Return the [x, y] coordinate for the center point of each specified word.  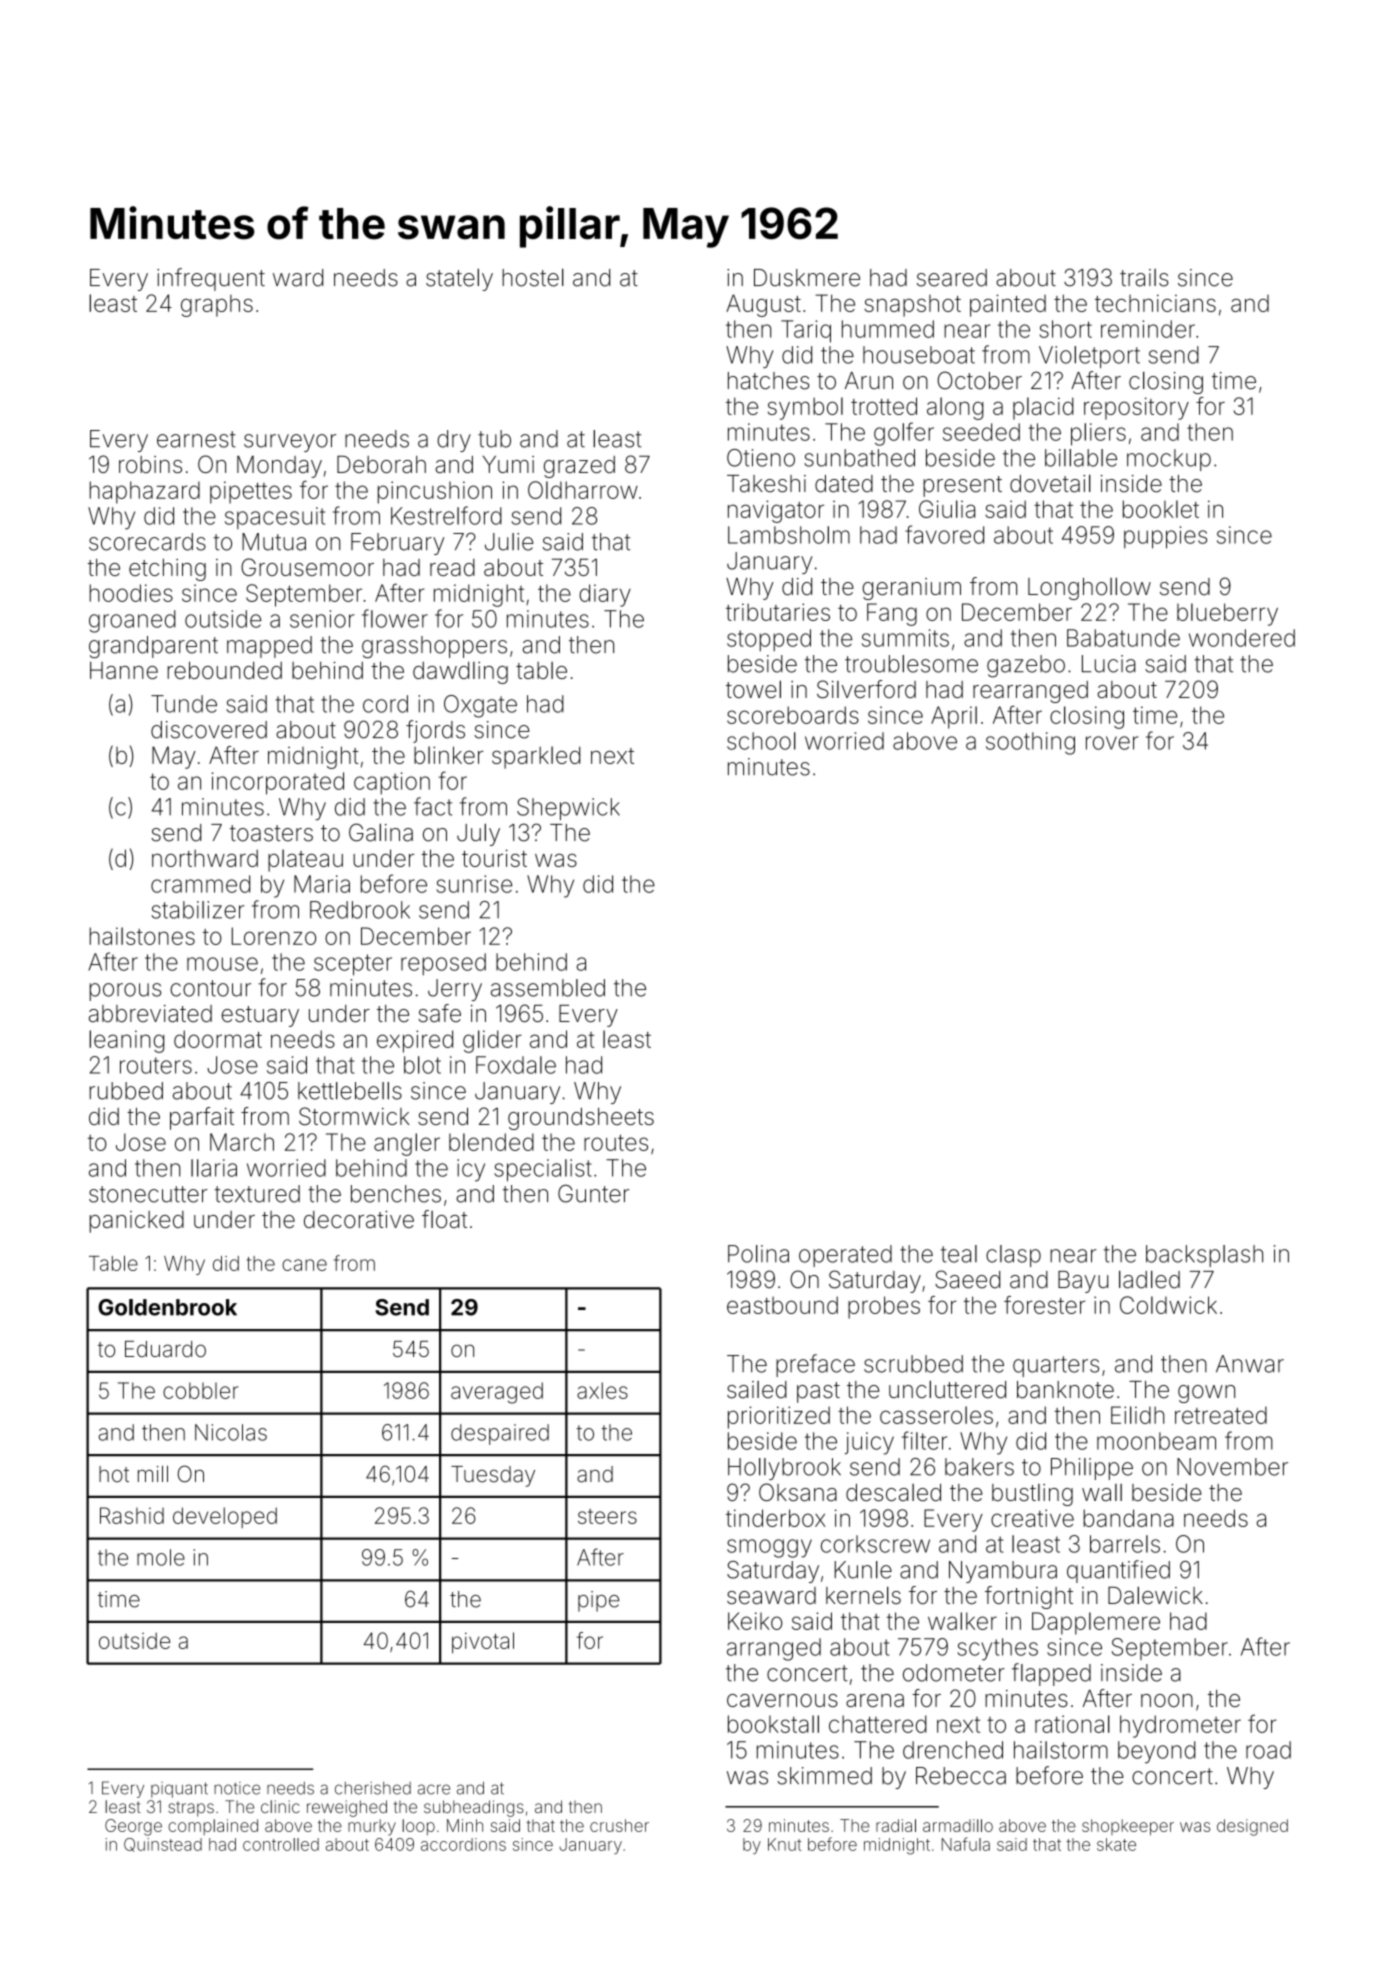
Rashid [132, 1515]
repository [1136, 408]
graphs [217, 306]
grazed [579, 467]
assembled [548, 988]
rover [1112, 743]
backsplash [1204, 1256]
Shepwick [568, 809]
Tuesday [493, 1476]
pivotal [483, 1643]
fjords [435, 731]
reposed [443, 964]
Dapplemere [1096, 1623]
